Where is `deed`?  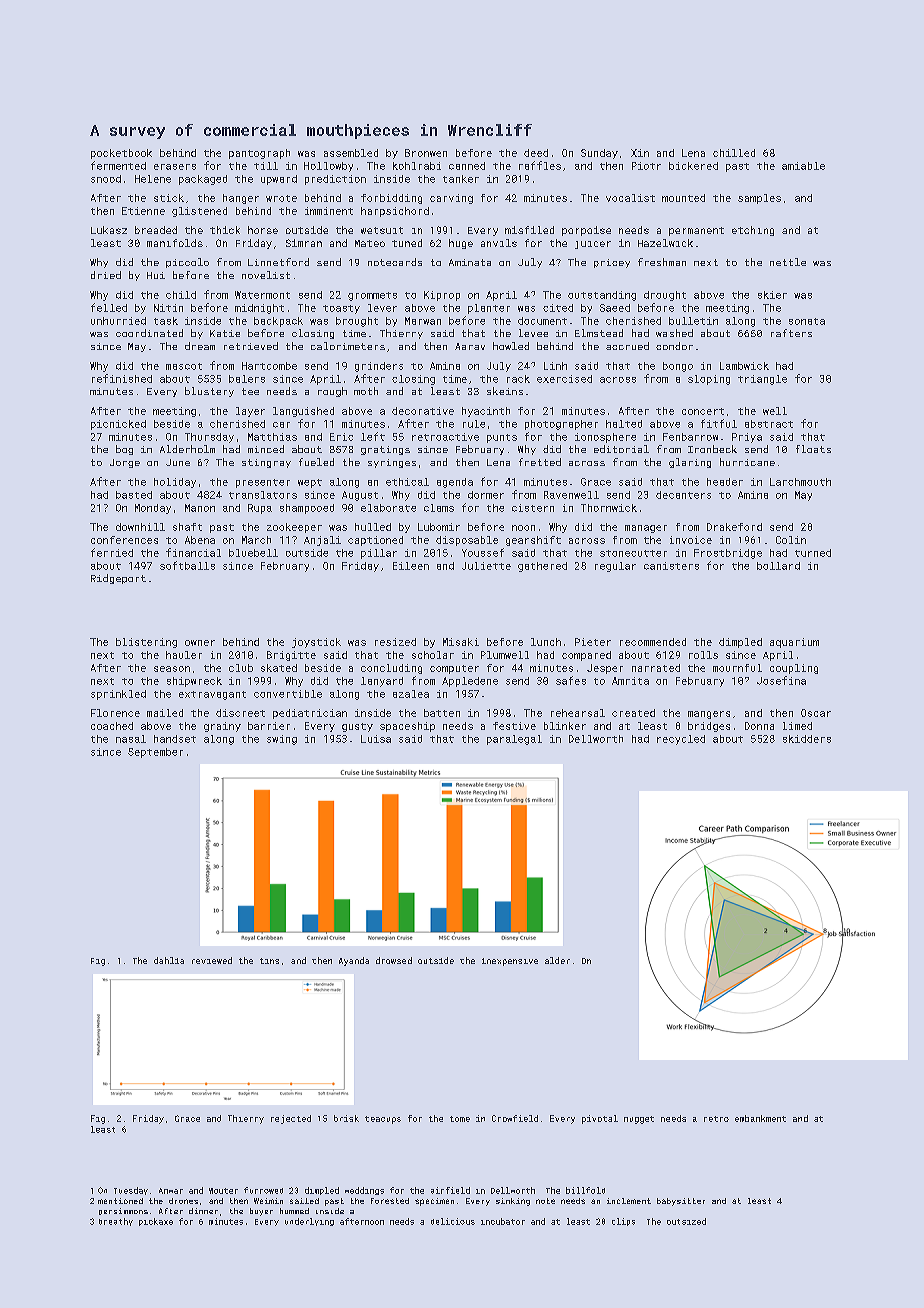
deed is located at coordinates (536, 153).
